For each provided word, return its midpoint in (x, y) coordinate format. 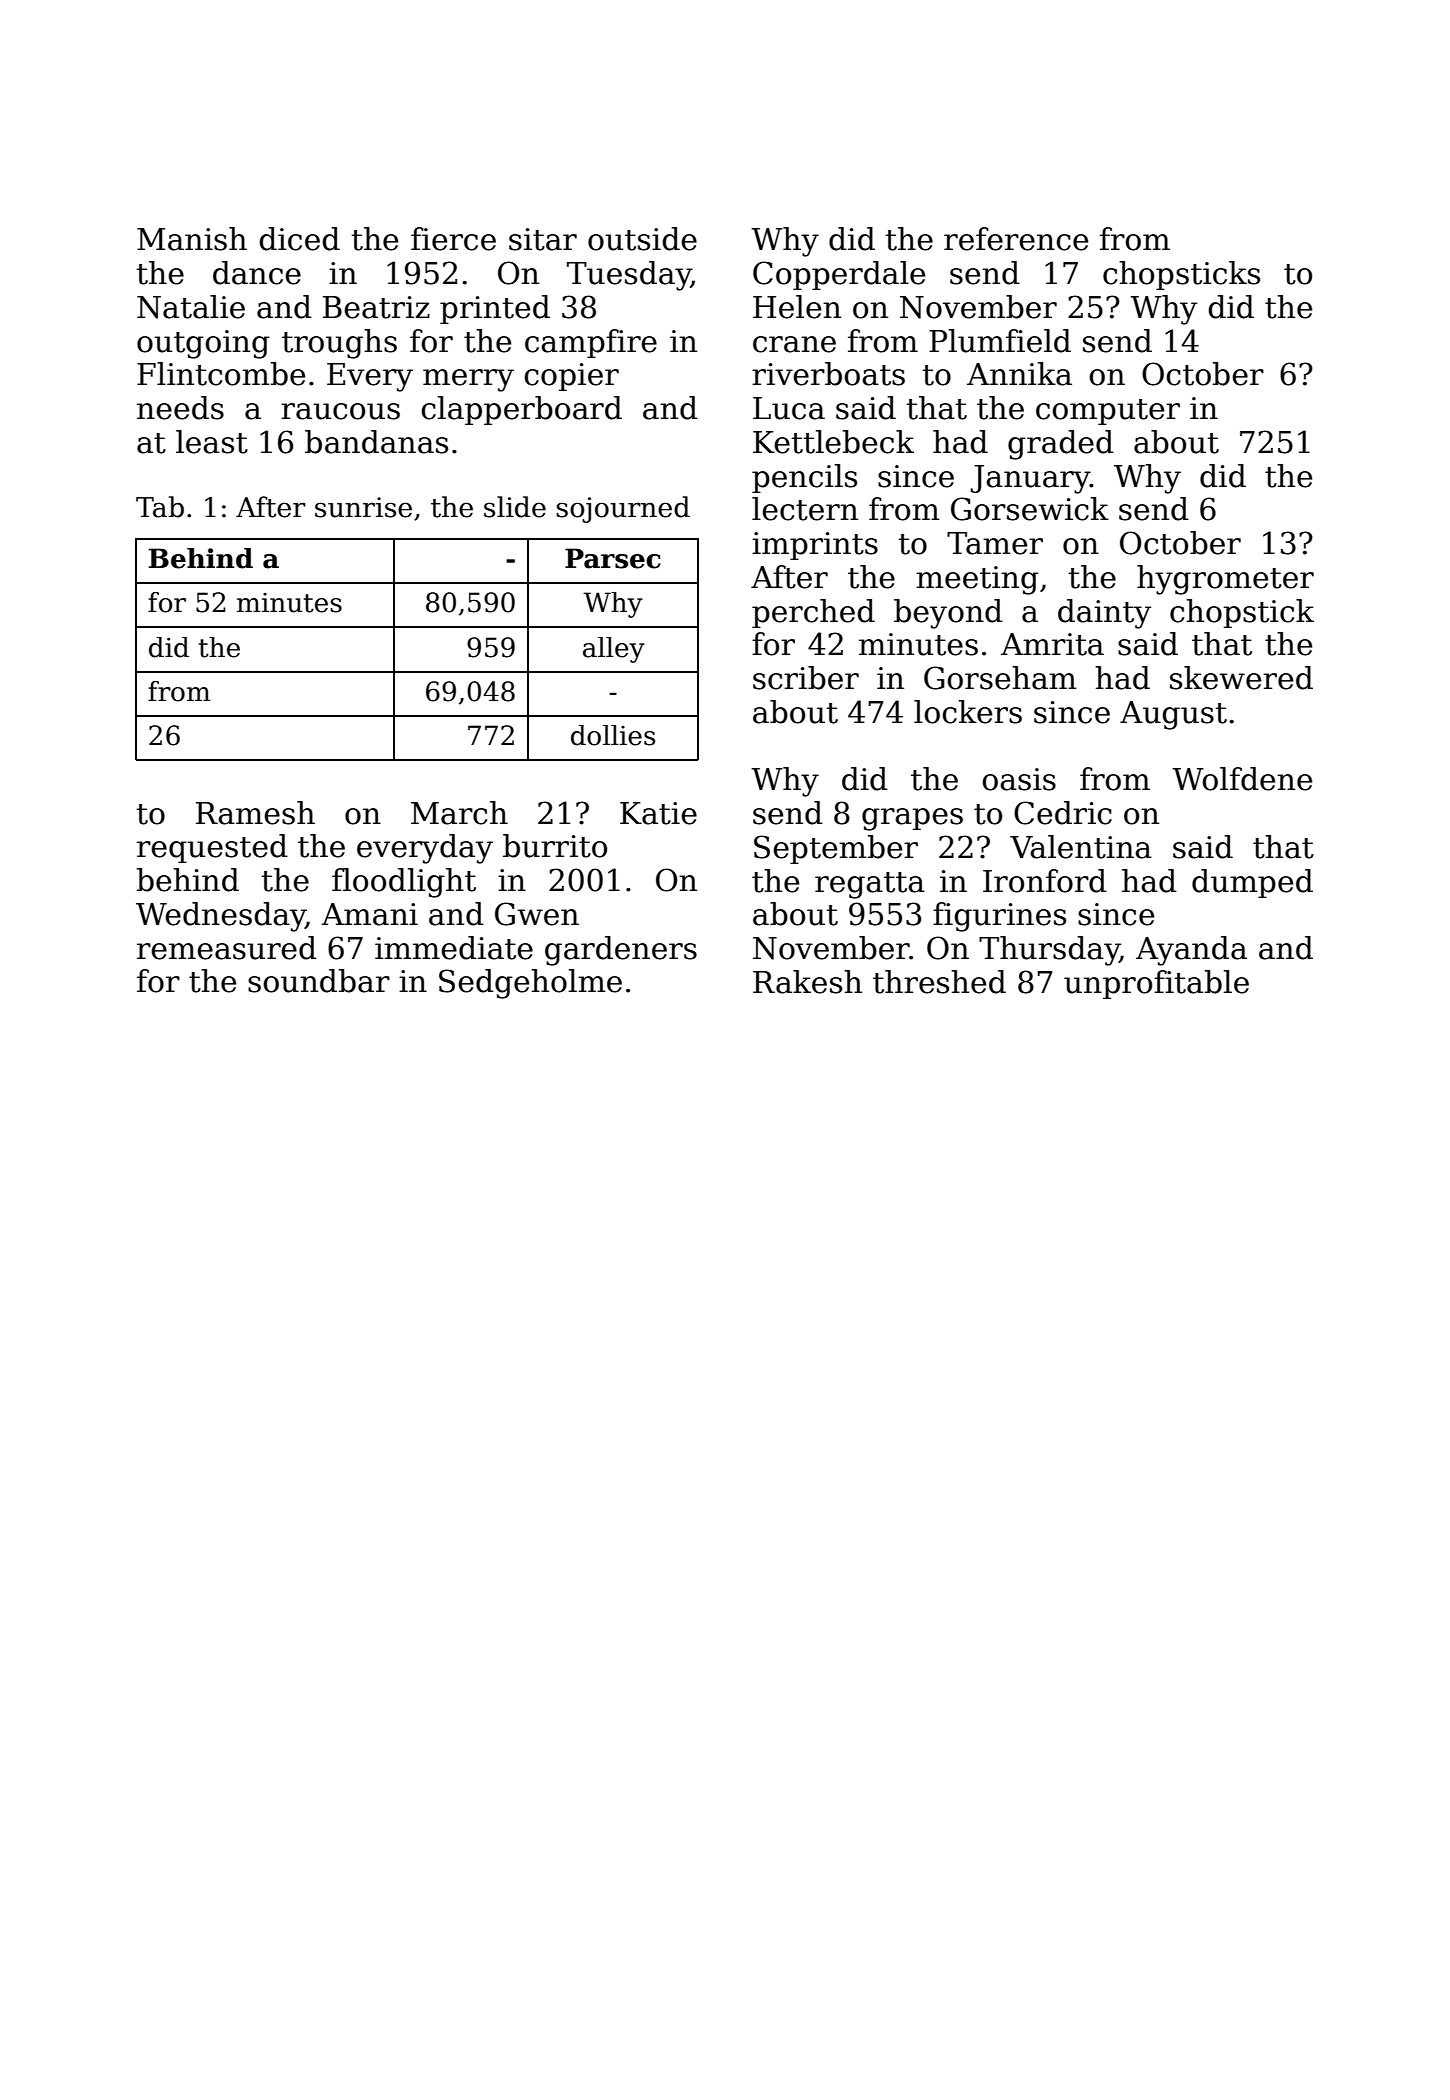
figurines (999, 917)
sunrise (363, 507)
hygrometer (1225, 580)
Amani (369, 914)
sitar (543, 239)
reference (1016, 239)
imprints (815, 546)
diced (299, 239)
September (836, 849)
